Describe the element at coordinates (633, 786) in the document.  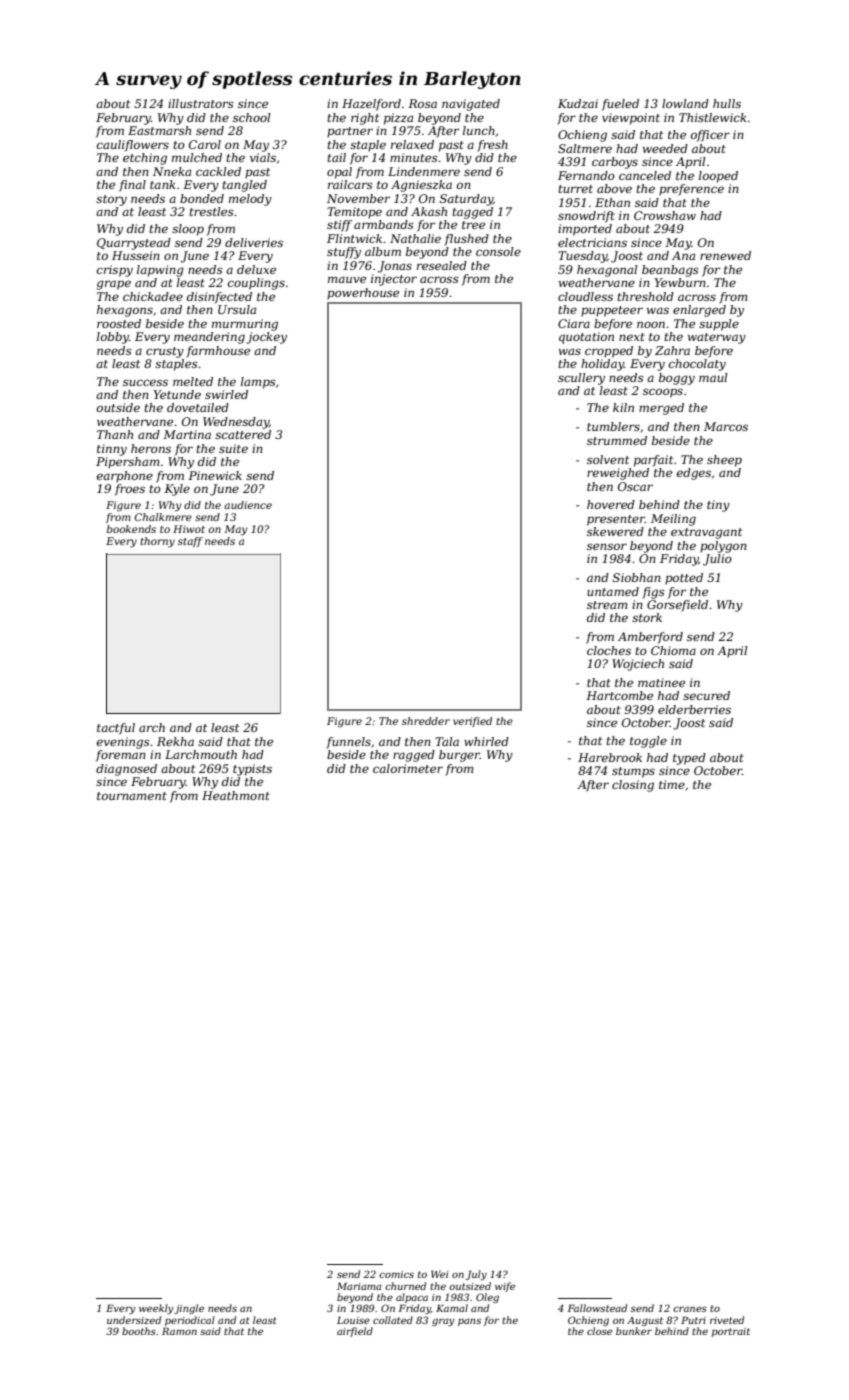
I see `closing` at that location.
